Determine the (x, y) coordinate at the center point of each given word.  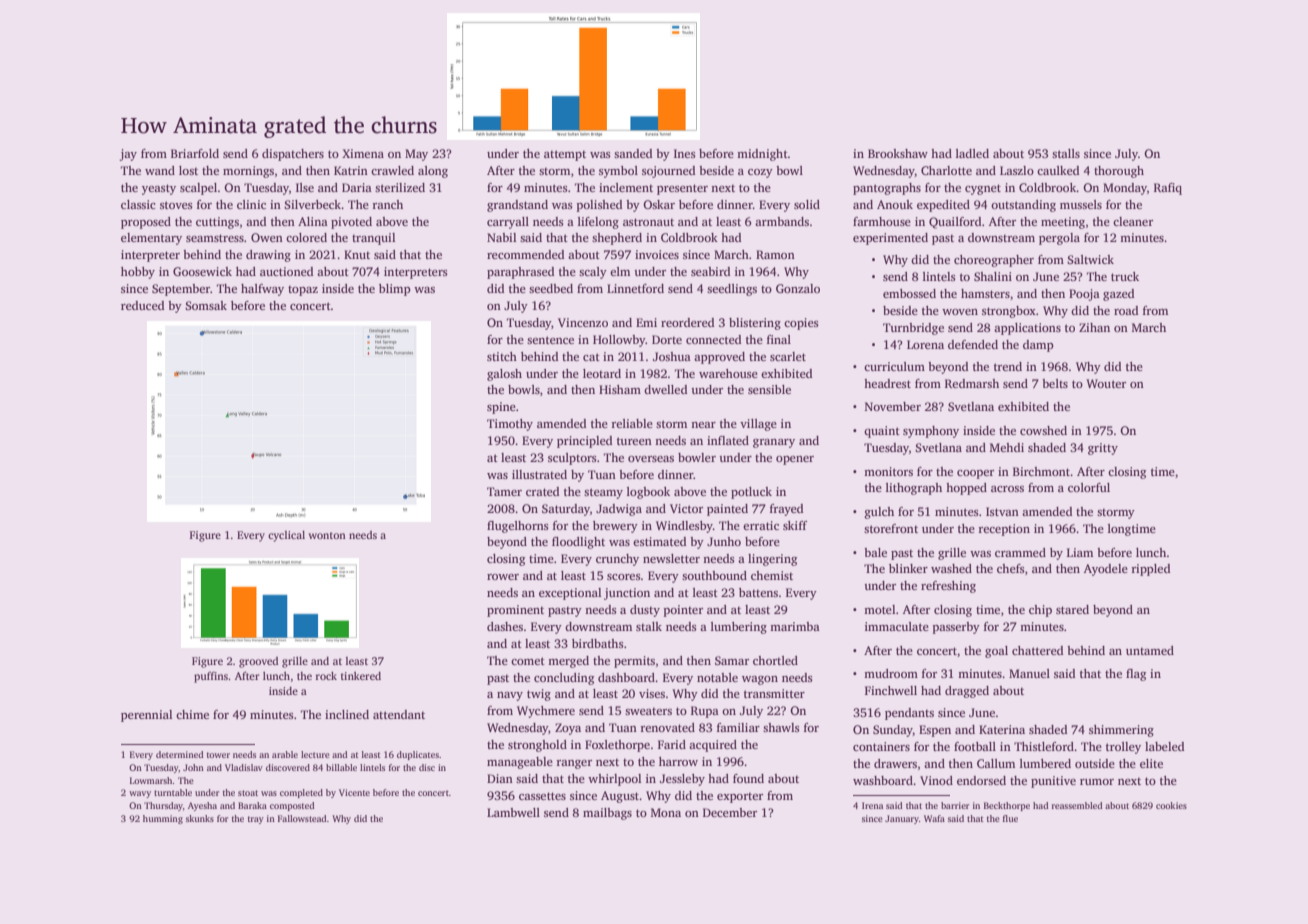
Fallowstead (302, 818)
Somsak (206, 305)
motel (879, 609)
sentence (550, 340)
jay (128, 155)
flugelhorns (517, 527)
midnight (762, 155)
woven (960, 312)
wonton (327, 535)
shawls (781, 727)
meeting (1063, 223)
